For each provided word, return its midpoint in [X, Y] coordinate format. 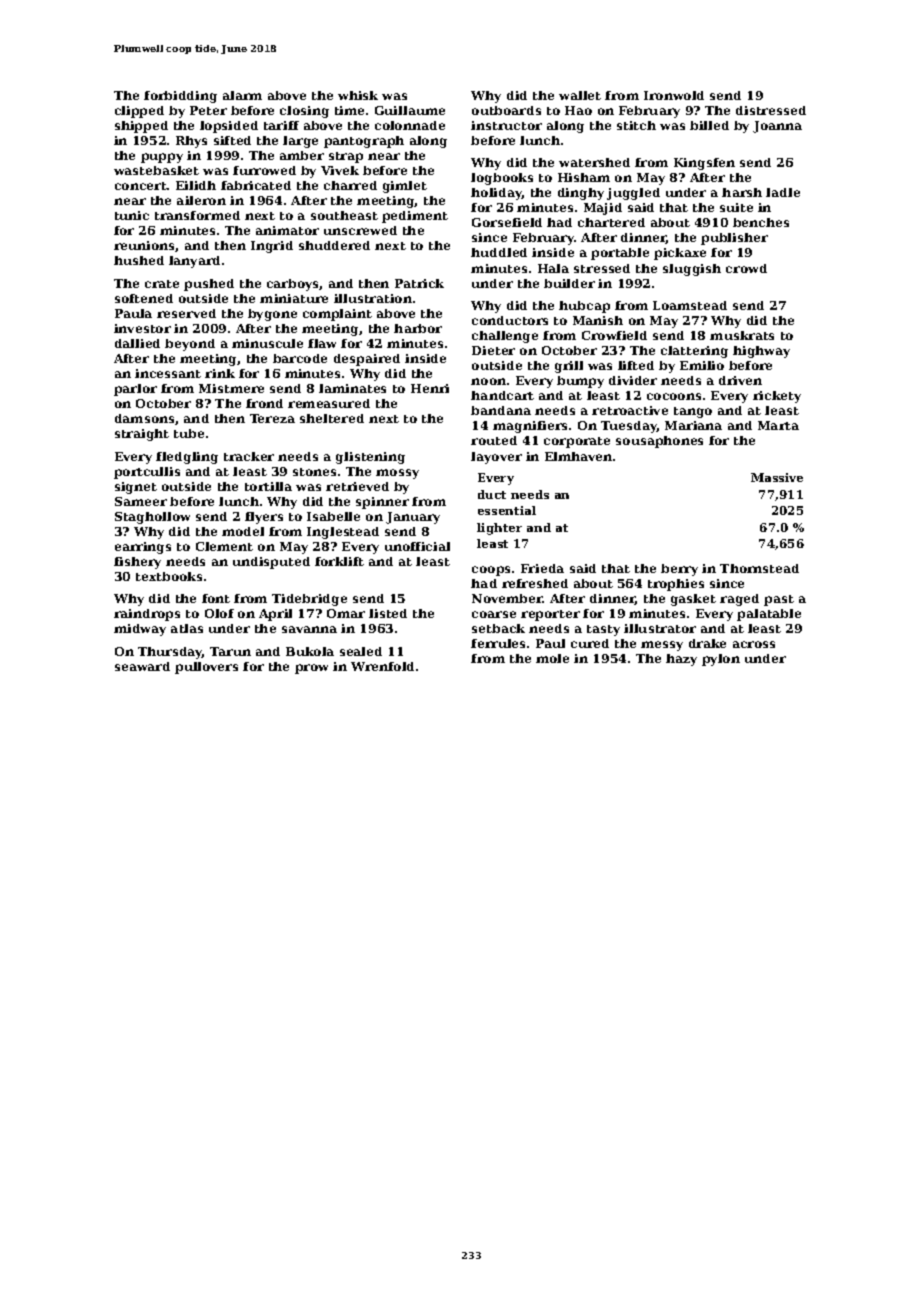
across [754, 644]
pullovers [206, 668]
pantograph [364, 142]
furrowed [264, 170]
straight [142, 435]
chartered [611, 222]
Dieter [493, 350]
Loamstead [690, 305]
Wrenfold [382, 666]
